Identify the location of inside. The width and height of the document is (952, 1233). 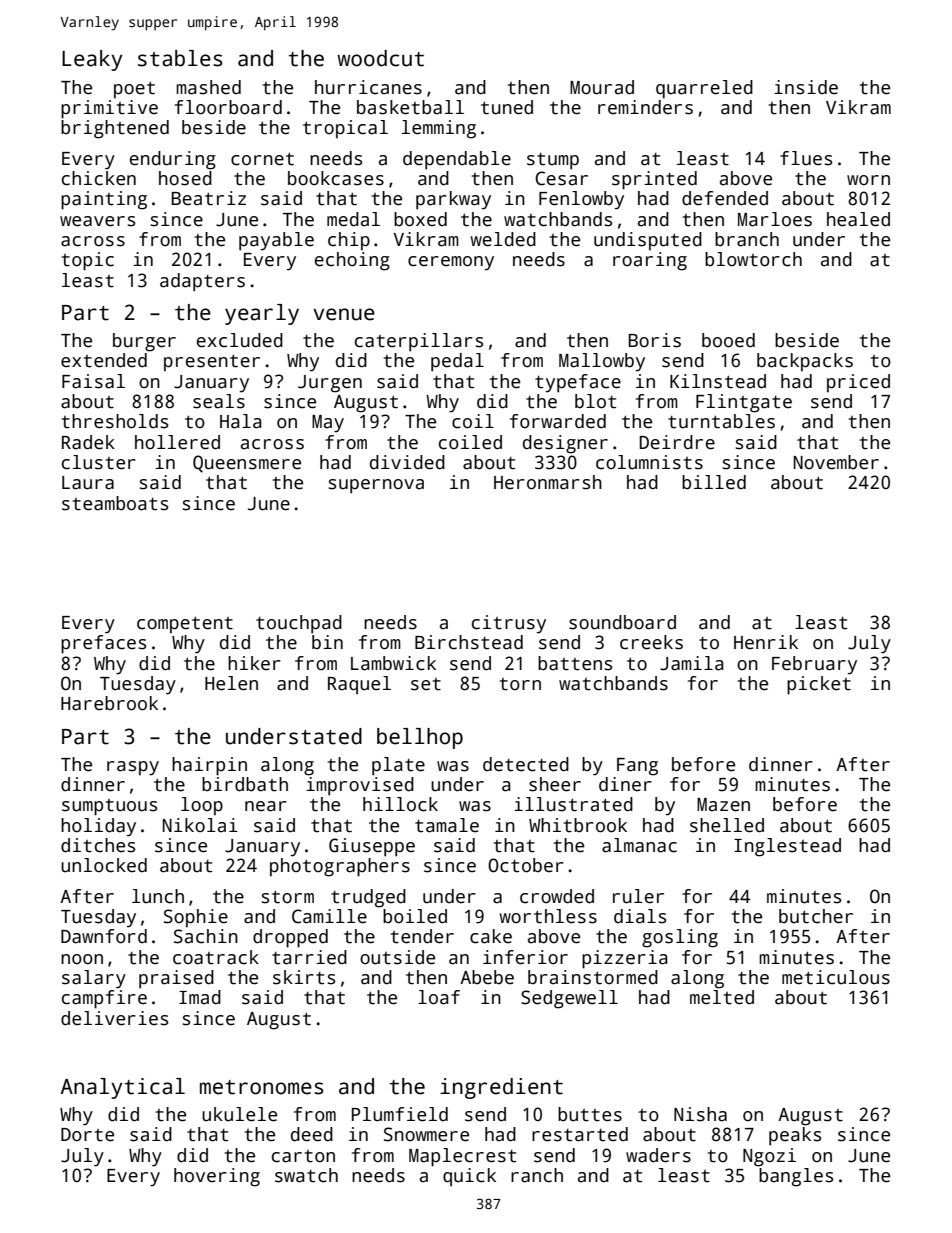
(806, 87).
